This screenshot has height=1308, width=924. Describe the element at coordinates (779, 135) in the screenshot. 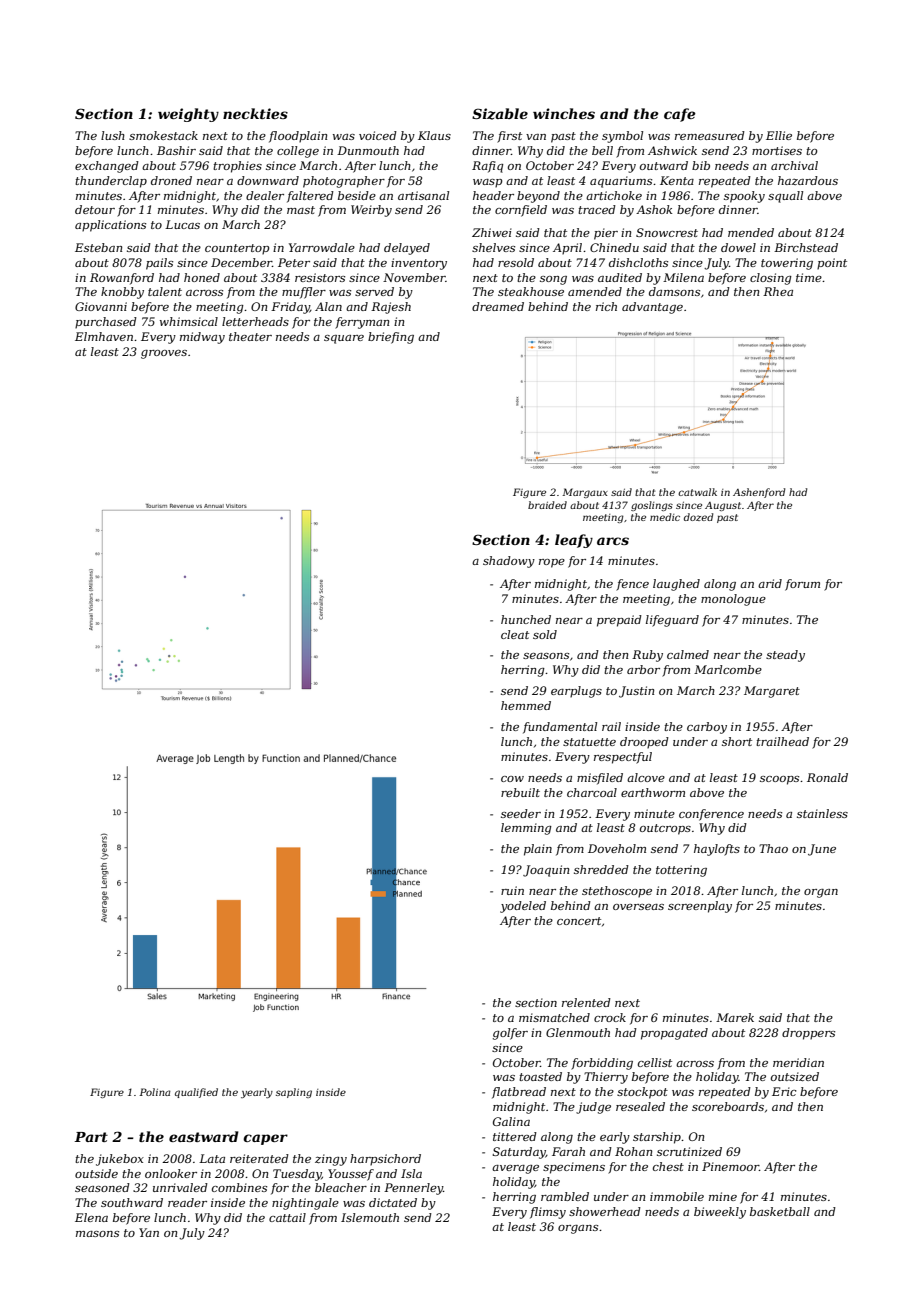

I see `Ellie` at that location.
